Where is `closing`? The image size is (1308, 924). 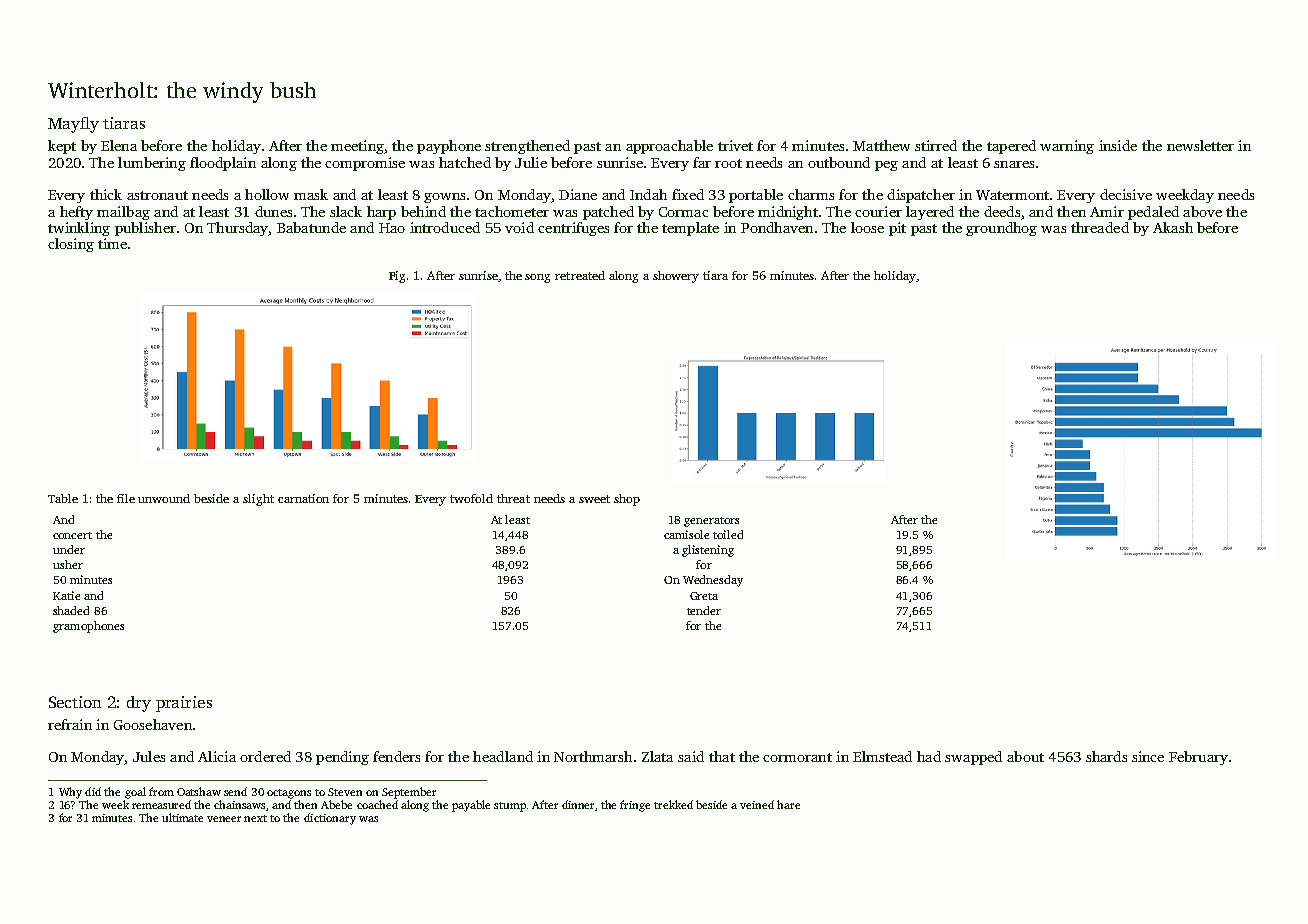
closing is located at coordinates (71, 245).
